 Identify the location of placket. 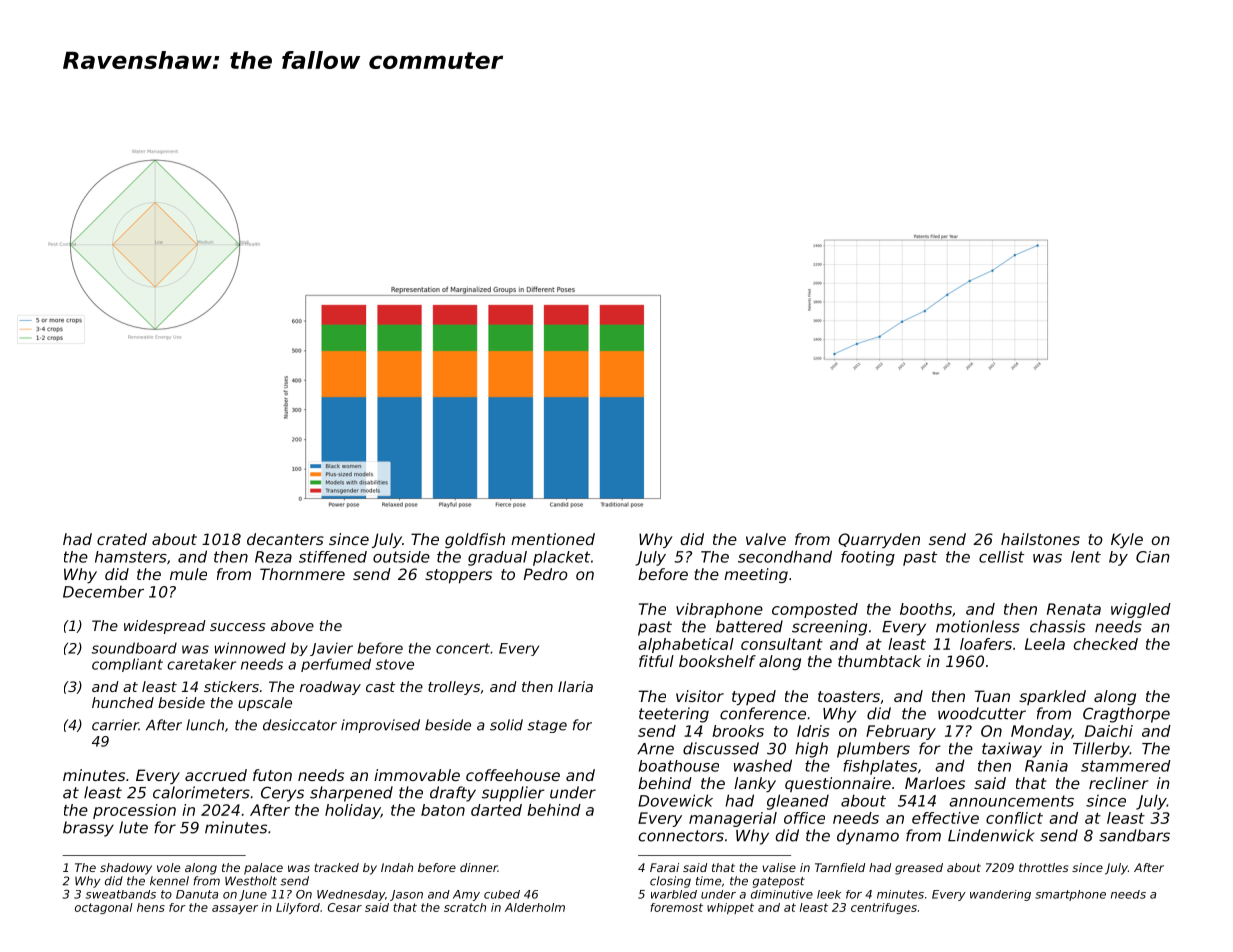
(561, 558).
